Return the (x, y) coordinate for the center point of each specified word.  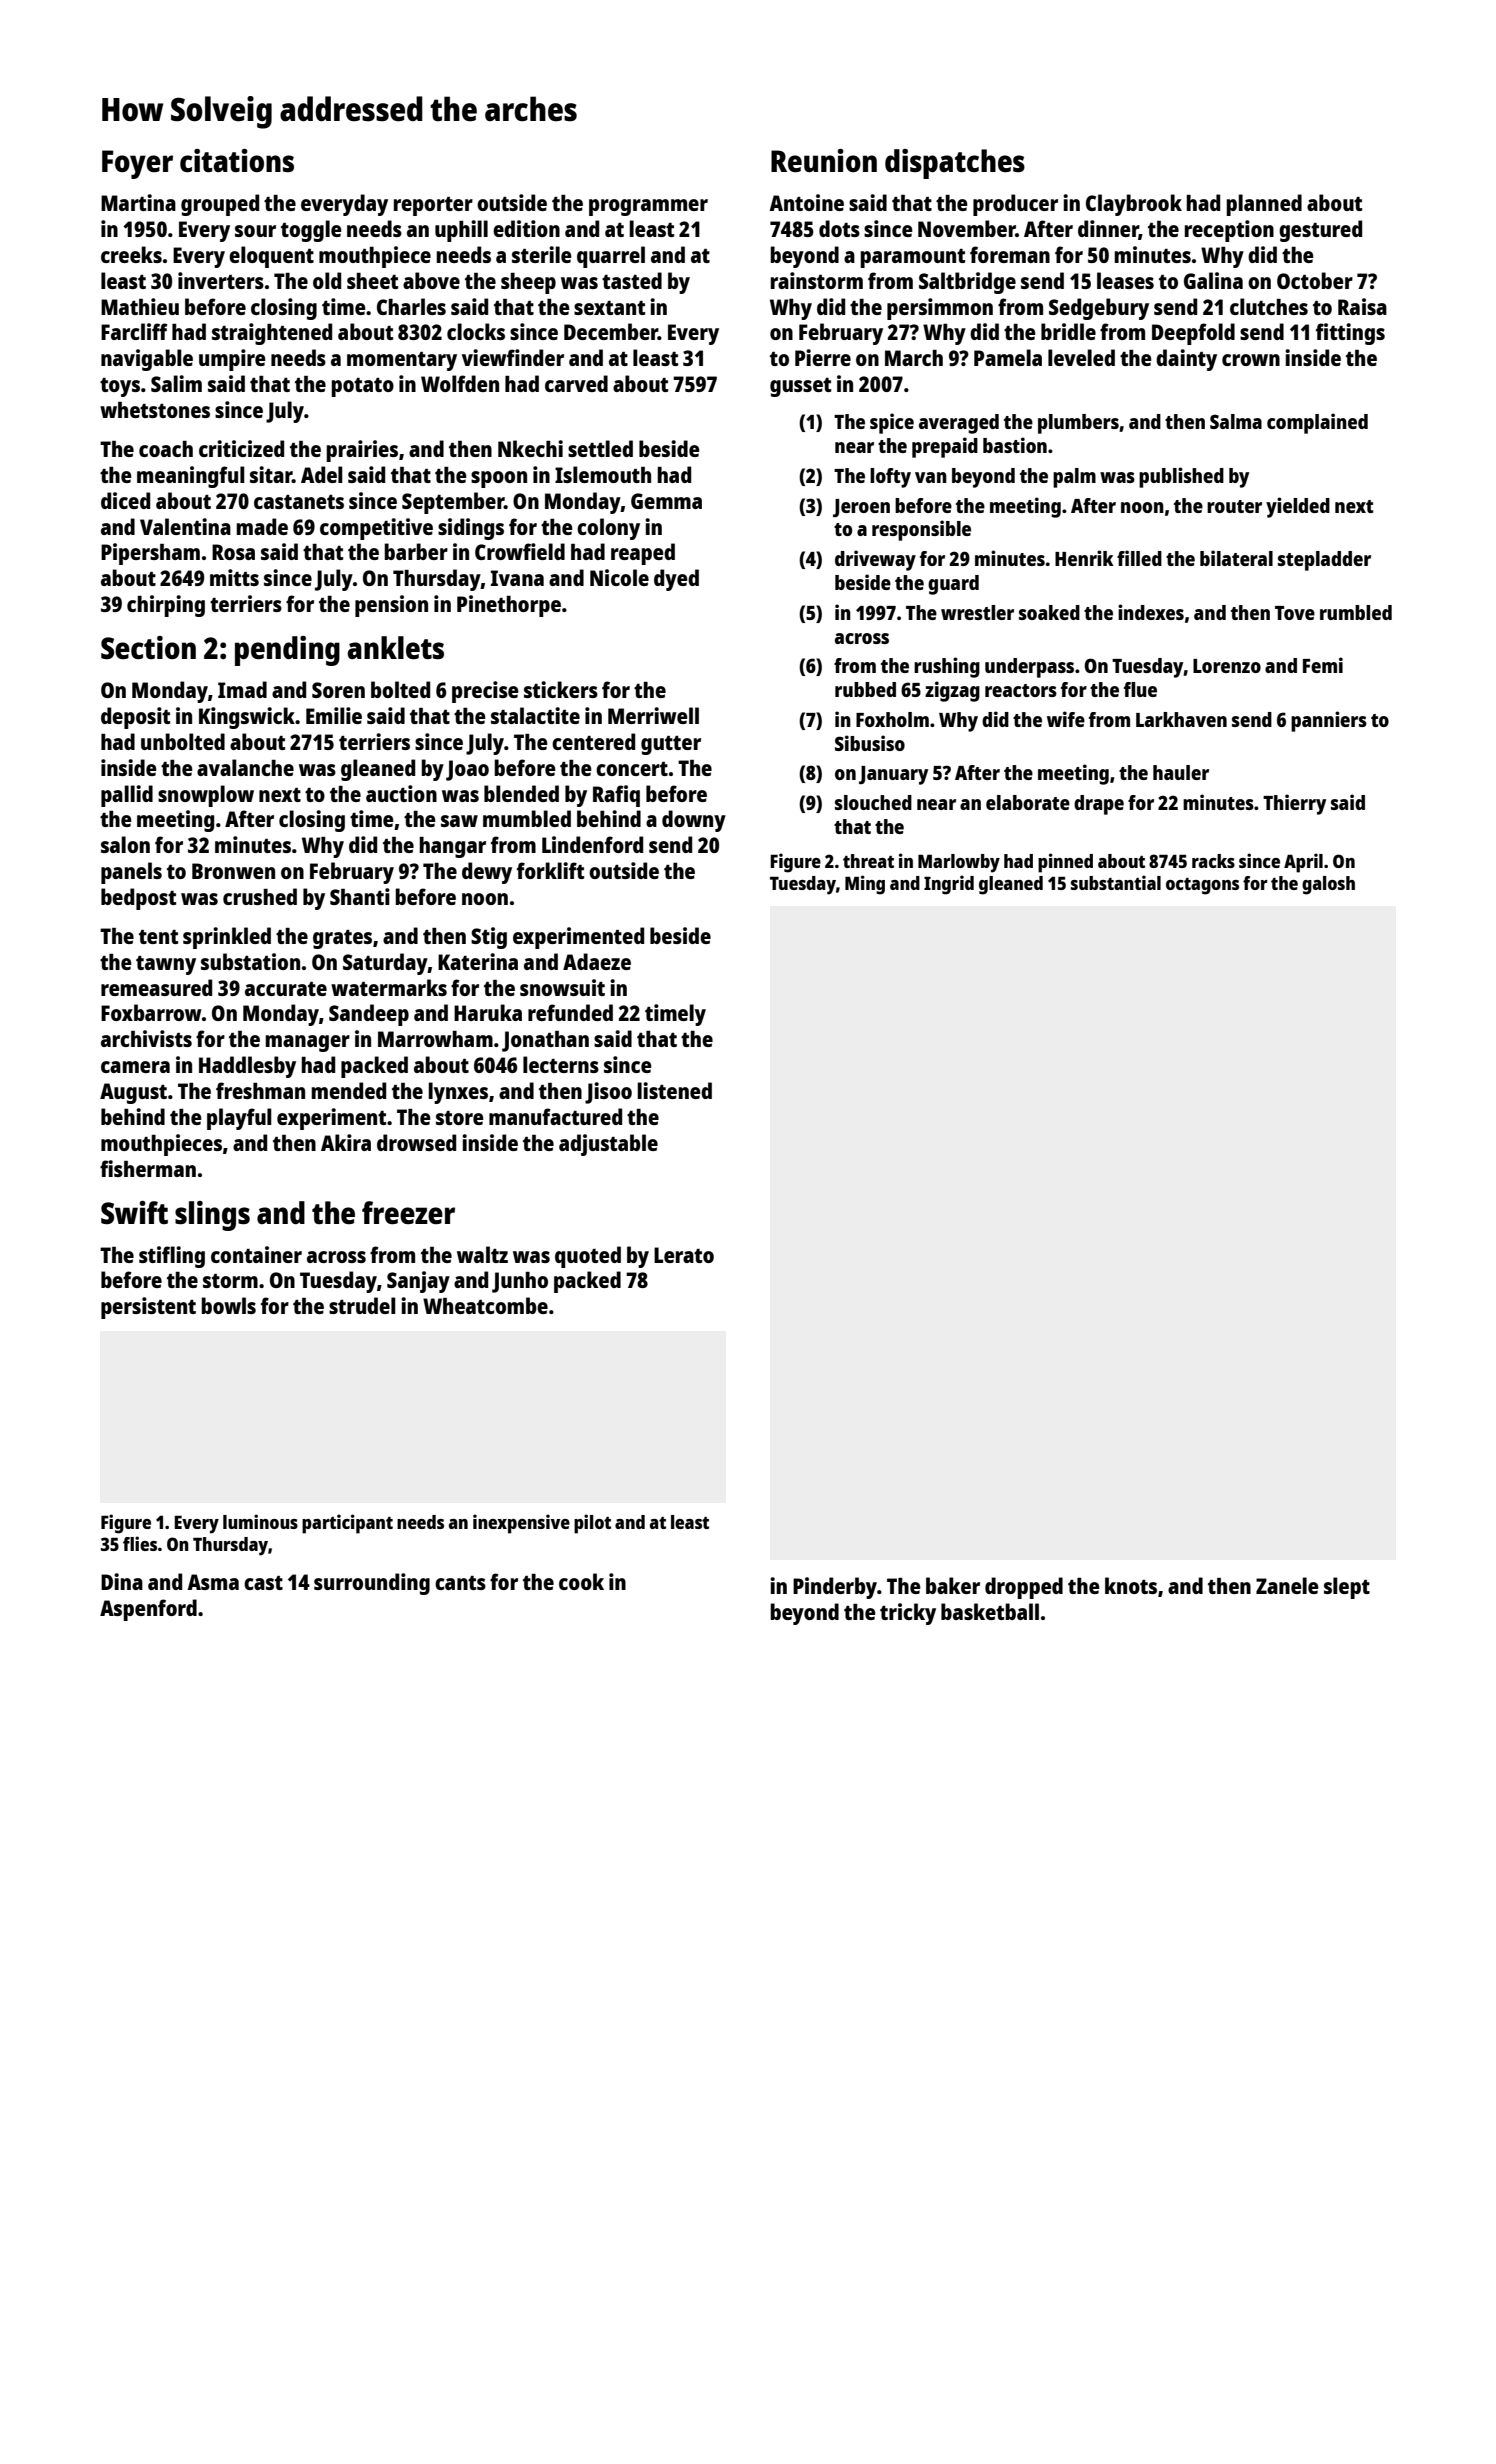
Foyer (137, 164)
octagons (1202, 886)
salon (125, 844)
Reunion (824, 160)
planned (1264, 205)
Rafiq (616, 796)
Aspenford (148, 1610)
